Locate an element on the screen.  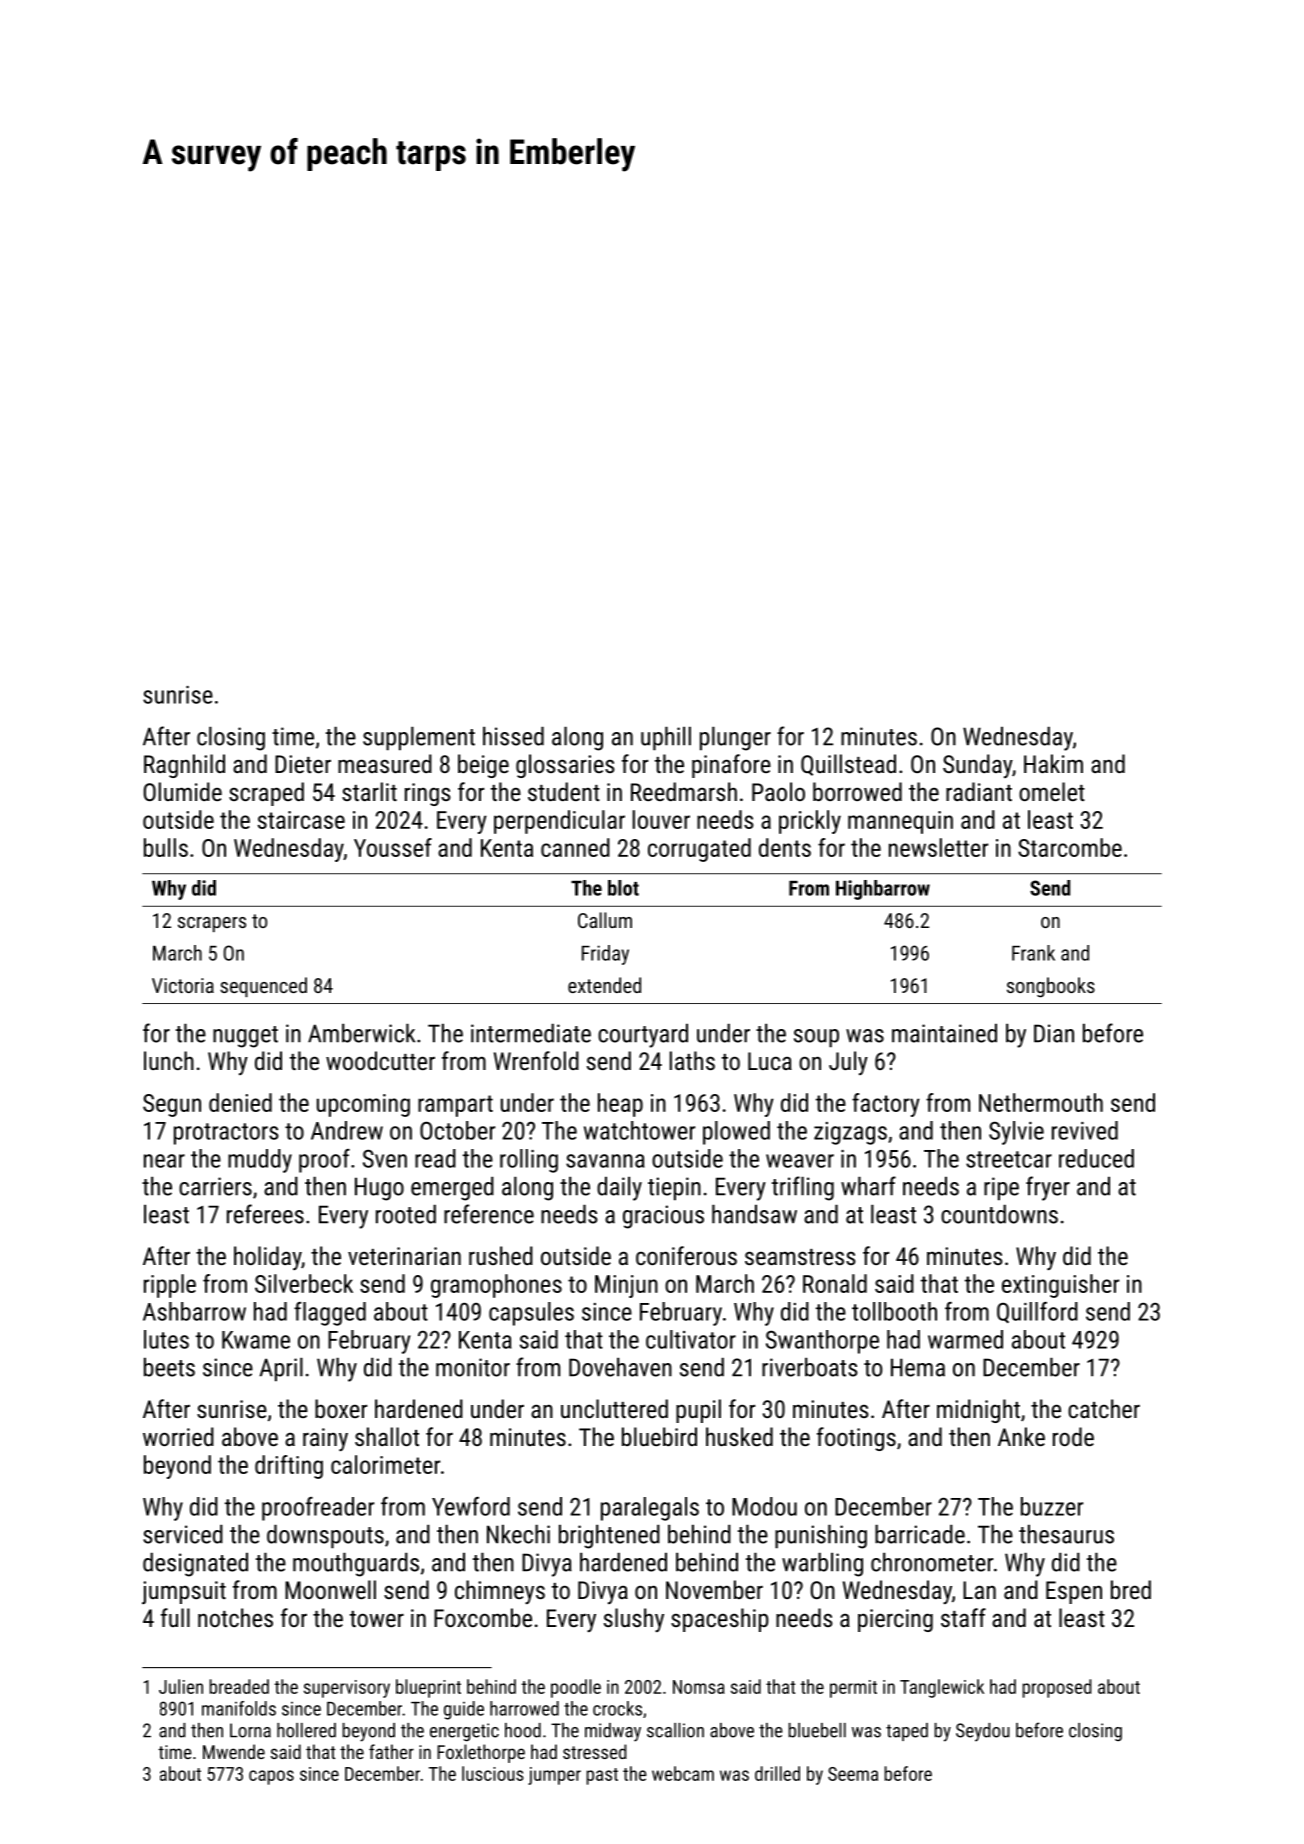
proposed is located at coordinates (1056, 1688).
